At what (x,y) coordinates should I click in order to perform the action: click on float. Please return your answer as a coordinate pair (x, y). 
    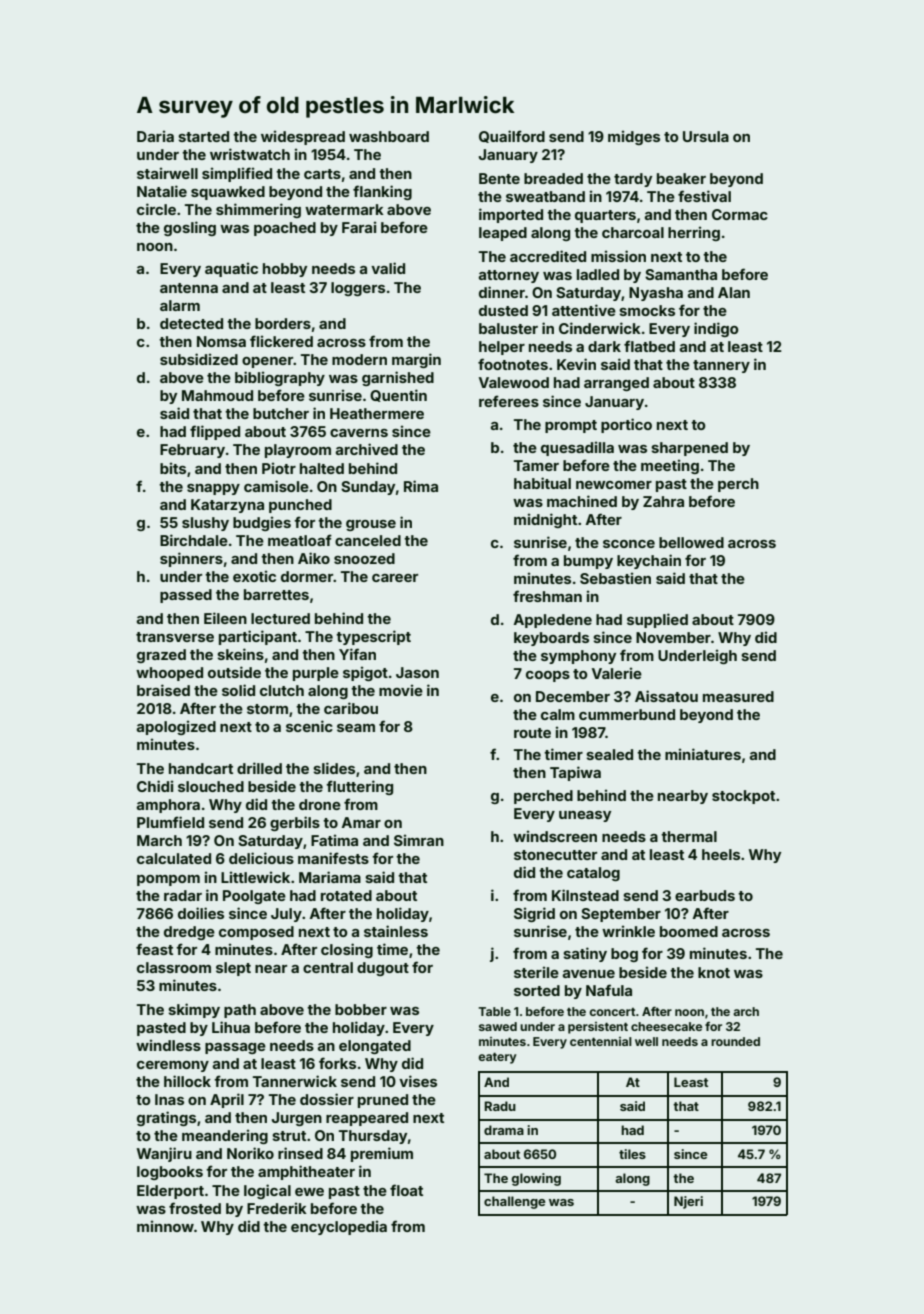
    Looking at the image, I should click on (406, 1190).
